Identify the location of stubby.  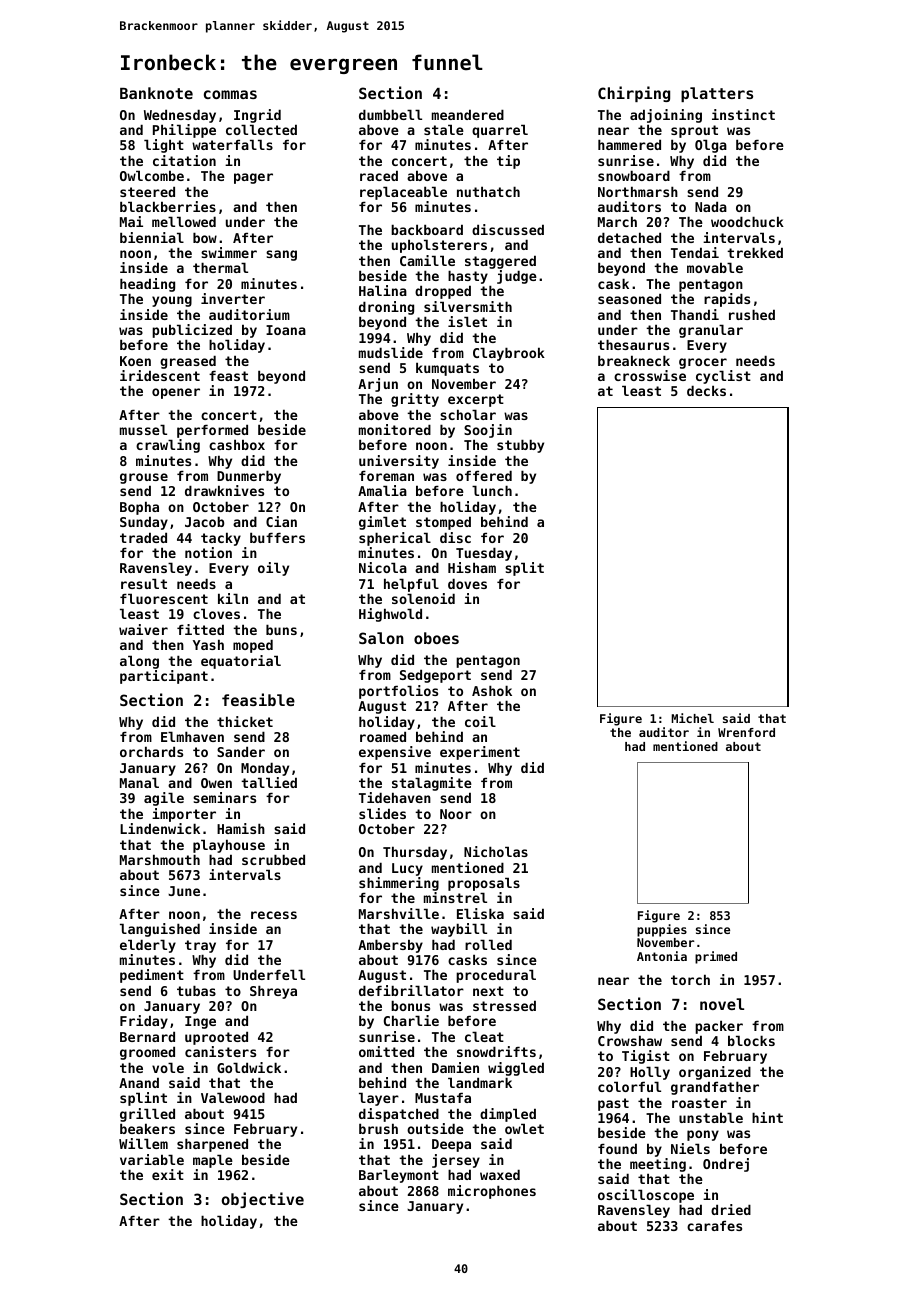
(520, 446).
